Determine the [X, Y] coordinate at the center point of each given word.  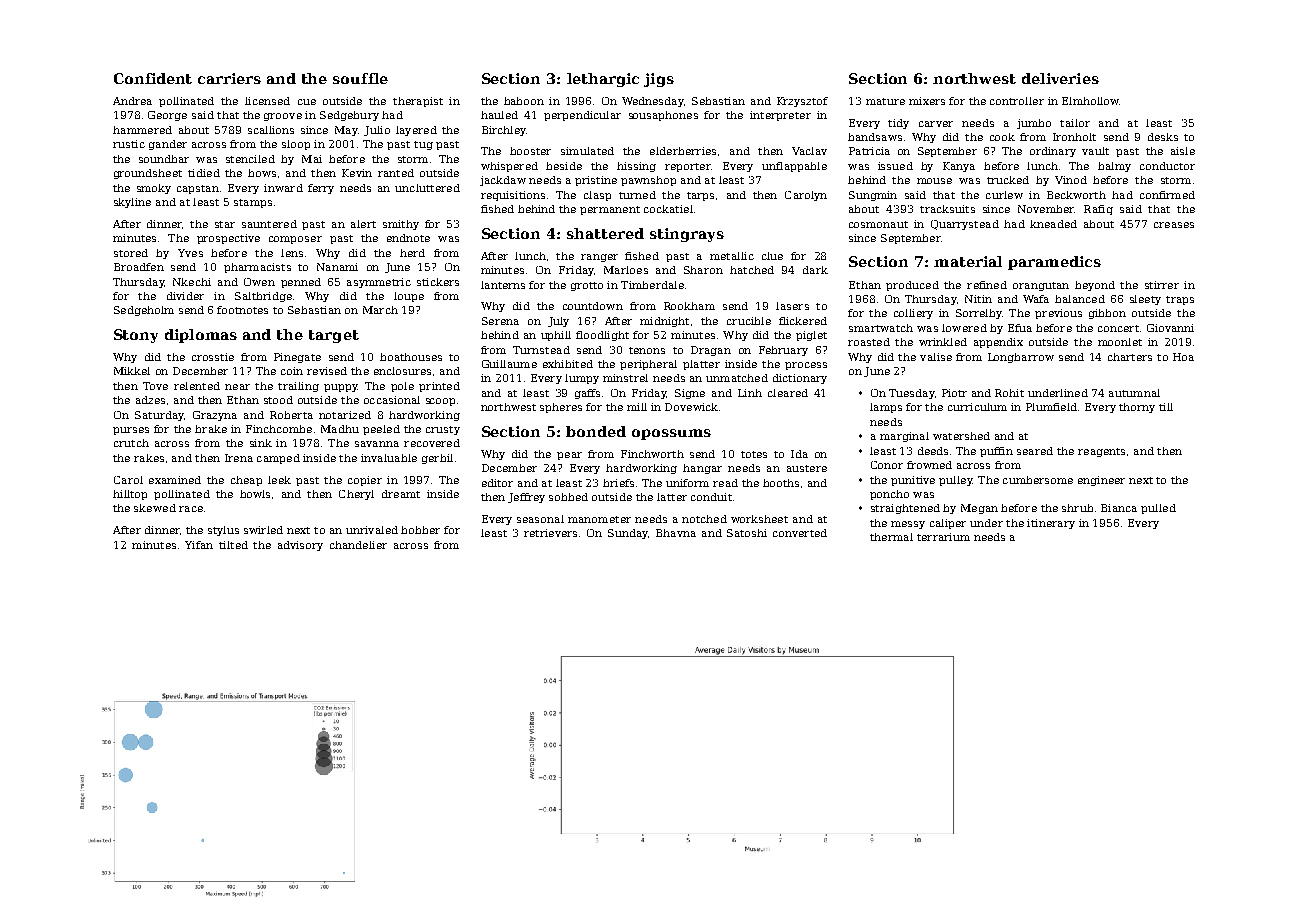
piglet [811, 336]
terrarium [943, 537]
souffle [360, 78]
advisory [300, 546]
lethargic [603, 80]
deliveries [1060, 78]
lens [292, 253]
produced [912, 286]
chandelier [358, 545]
